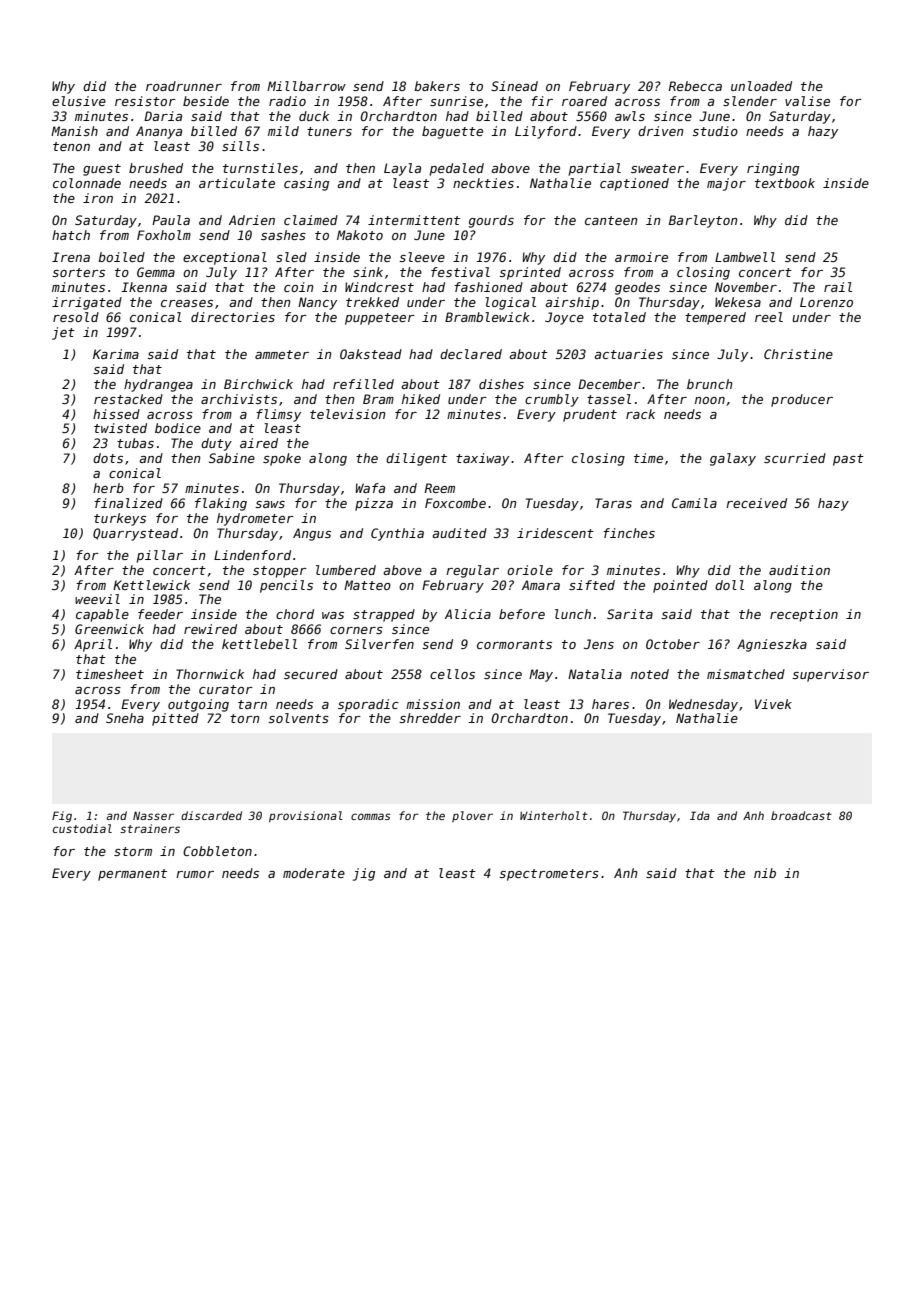 Image resolution: width=924 pixels, height=1308 pixels. Describe the element at coordinates (838, 287) in the screenshot. I see `rail` at that location.
